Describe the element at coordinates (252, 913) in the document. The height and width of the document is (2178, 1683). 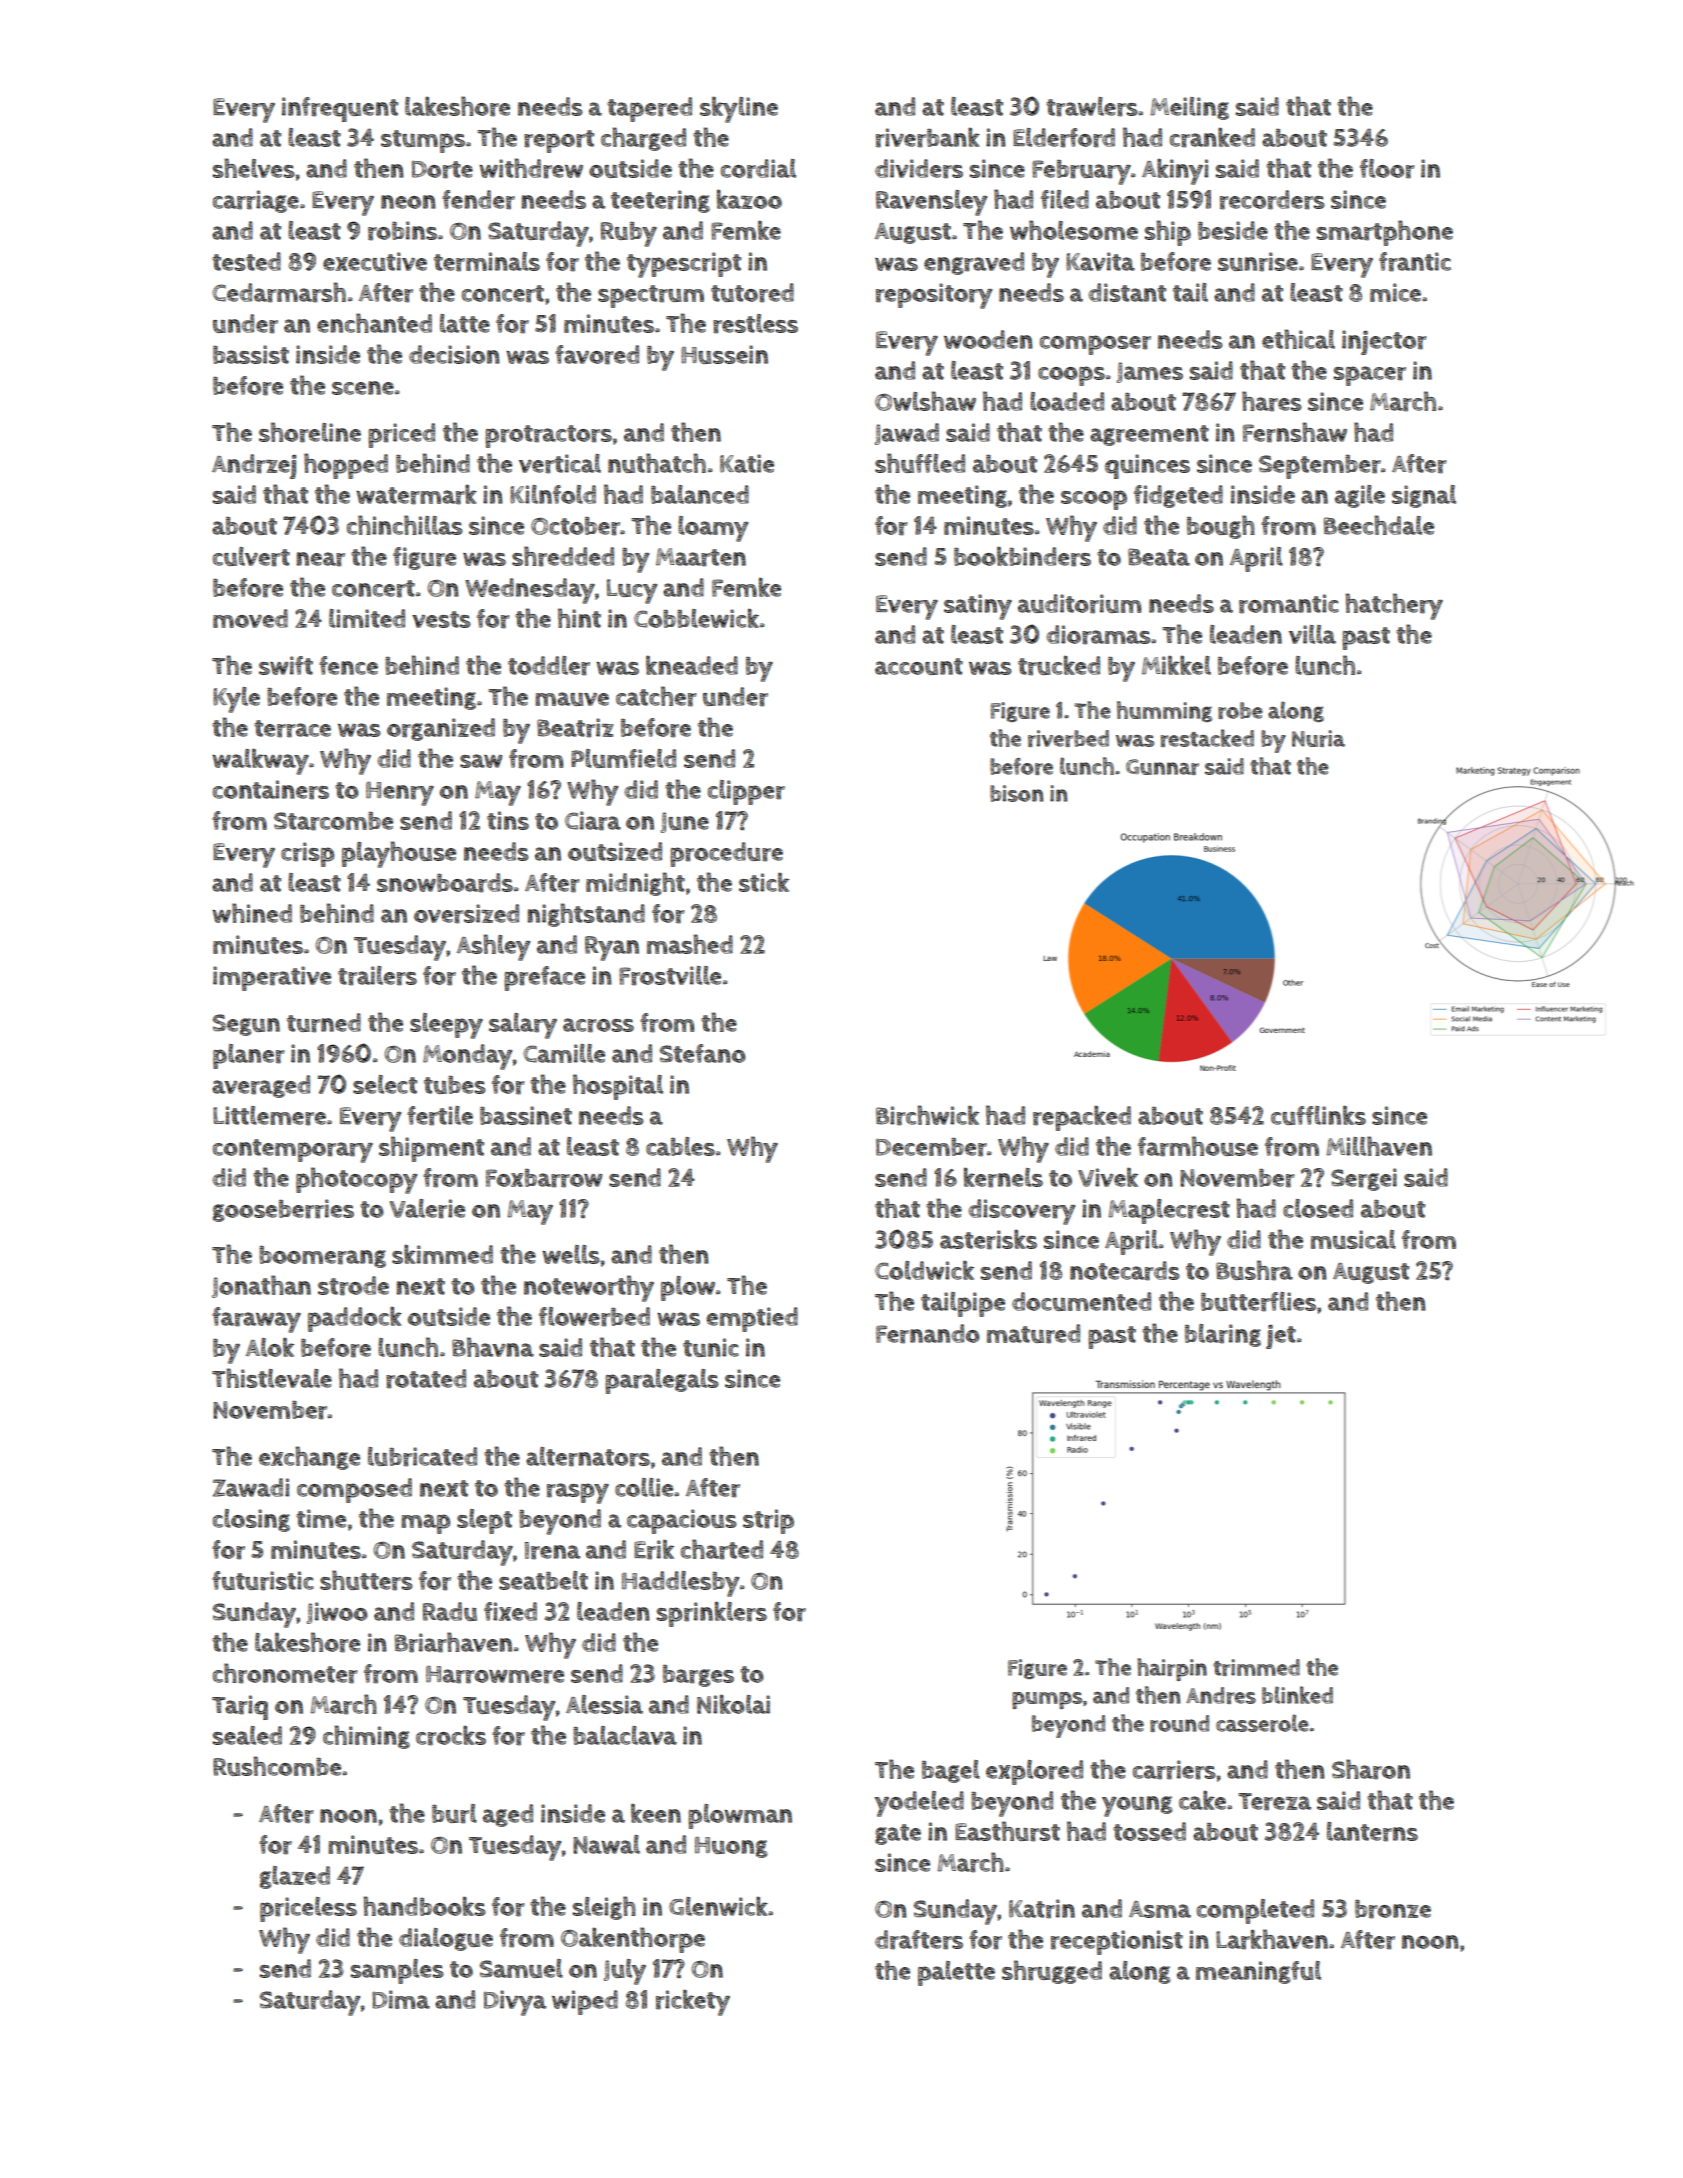
I see `whined` at that location.
